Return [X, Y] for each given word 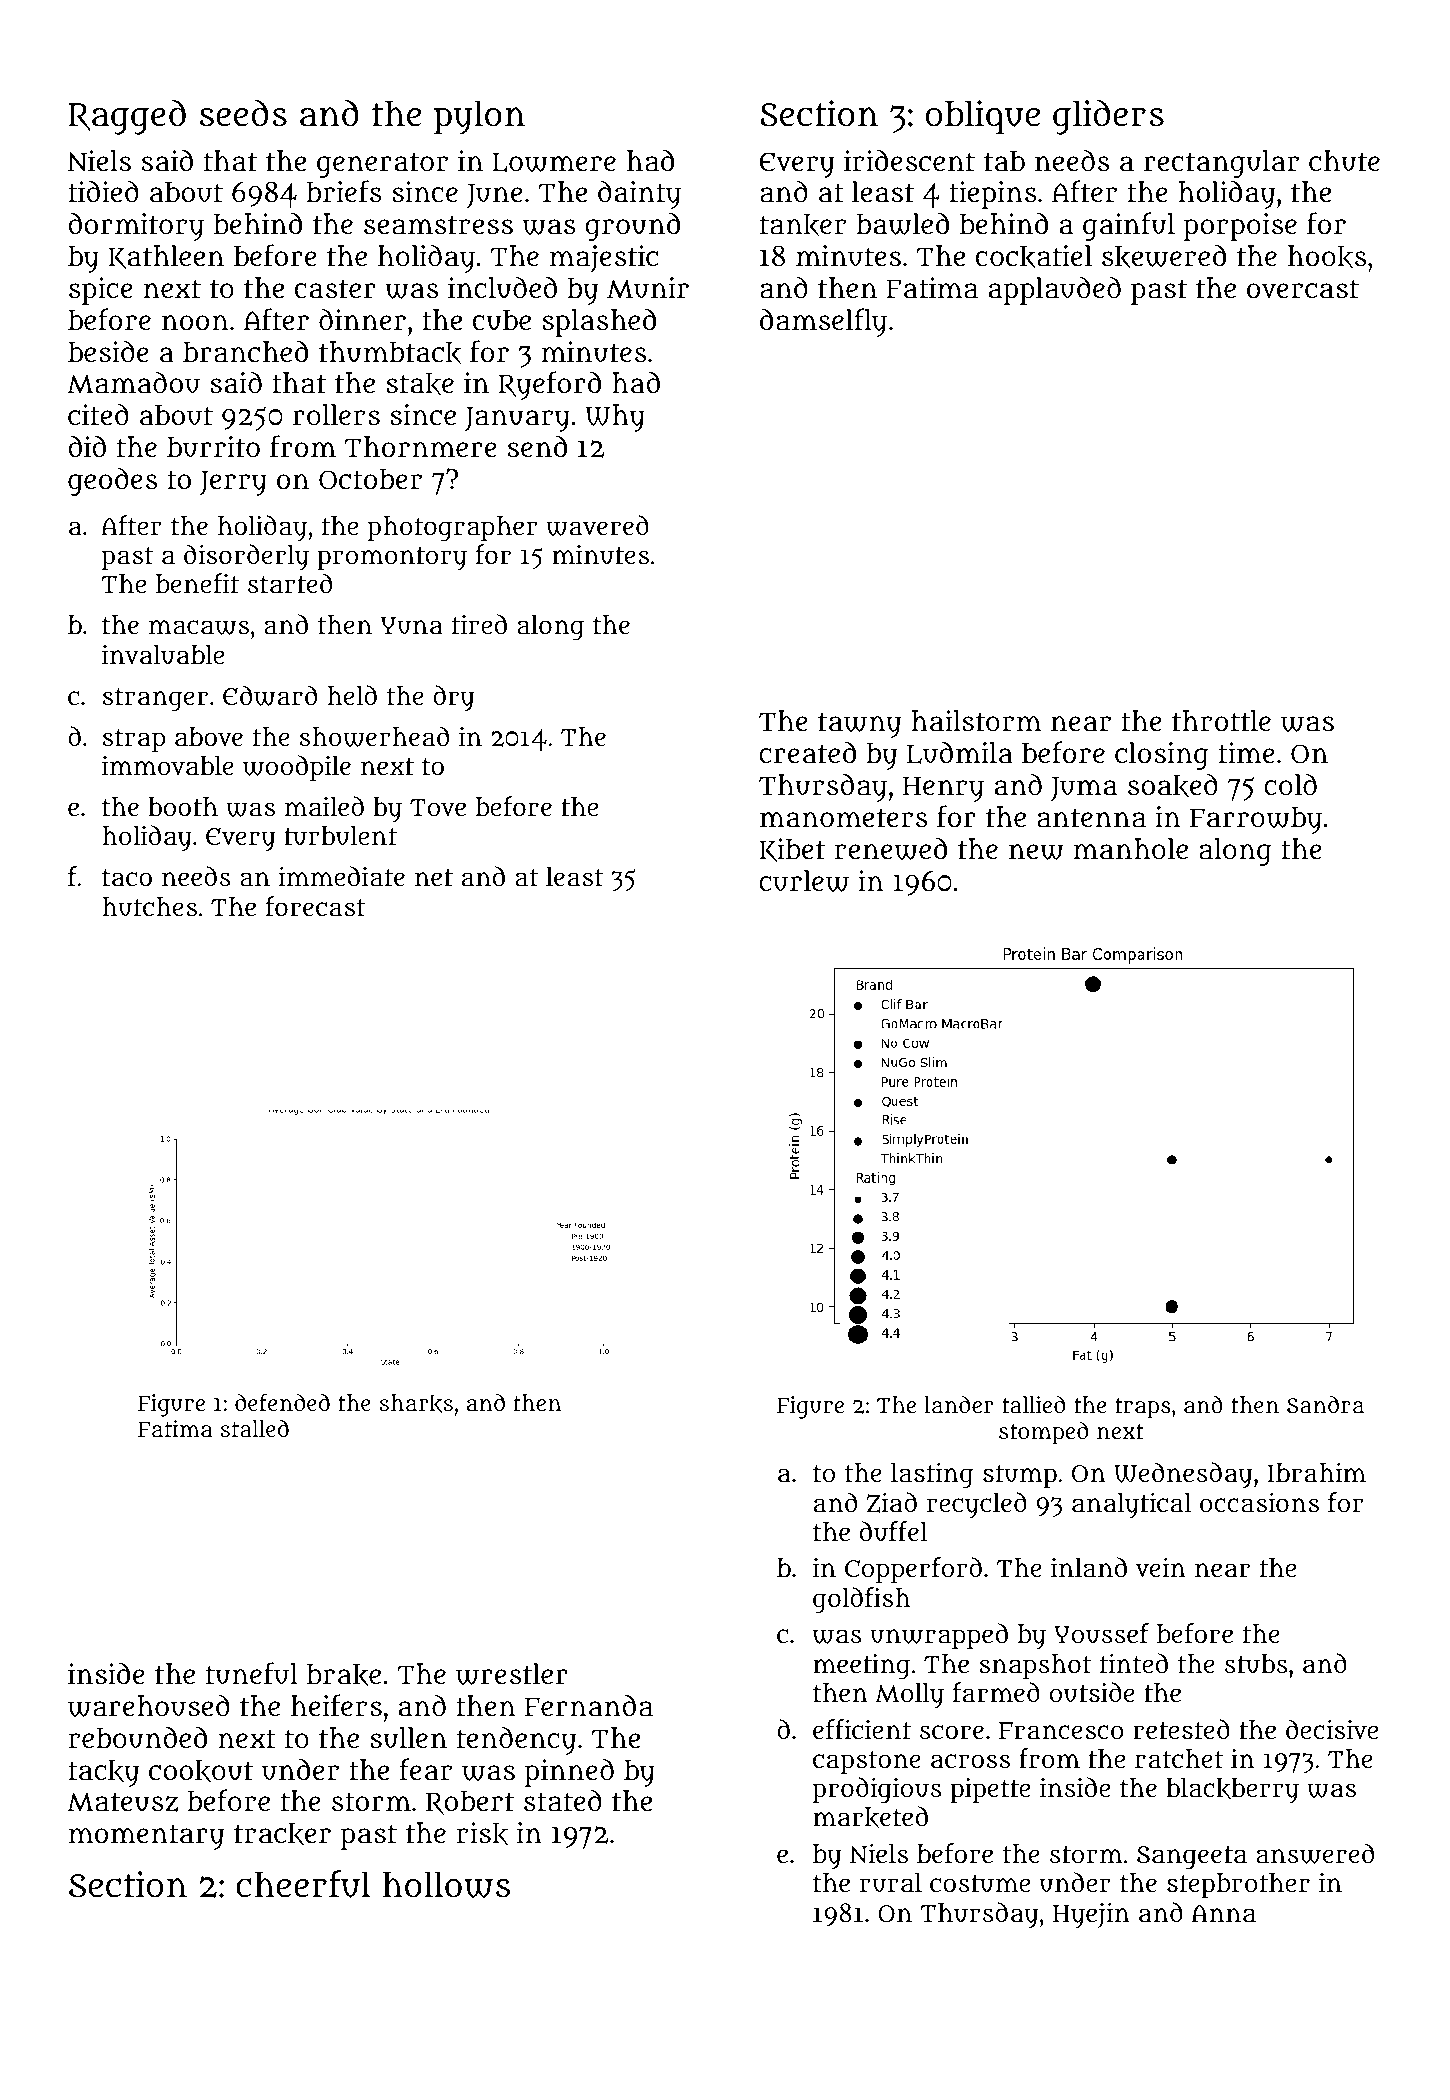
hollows [446, 1884]
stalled [255, 1428]
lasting [932, 1476]
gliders [1108, 117]
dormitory [136, 226]
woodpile [297, 768]
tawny [859, 725]
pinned [569, 1772]
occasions [1259, 1503]
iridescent [909, 161]
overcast [1303, 289]
